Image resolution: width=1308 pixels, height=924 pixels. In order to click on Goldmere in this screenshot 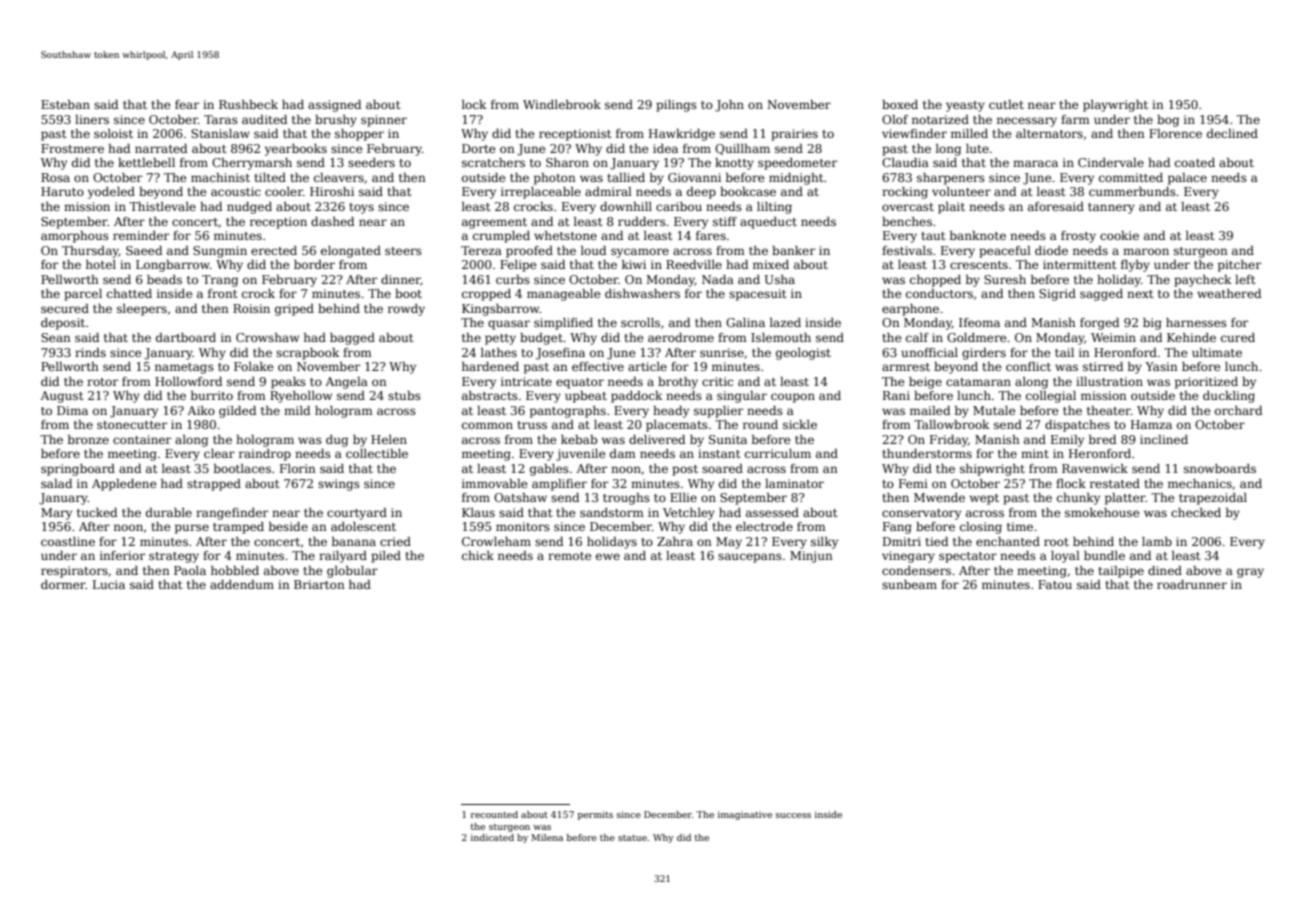, I will do `click(977, 337)`.
